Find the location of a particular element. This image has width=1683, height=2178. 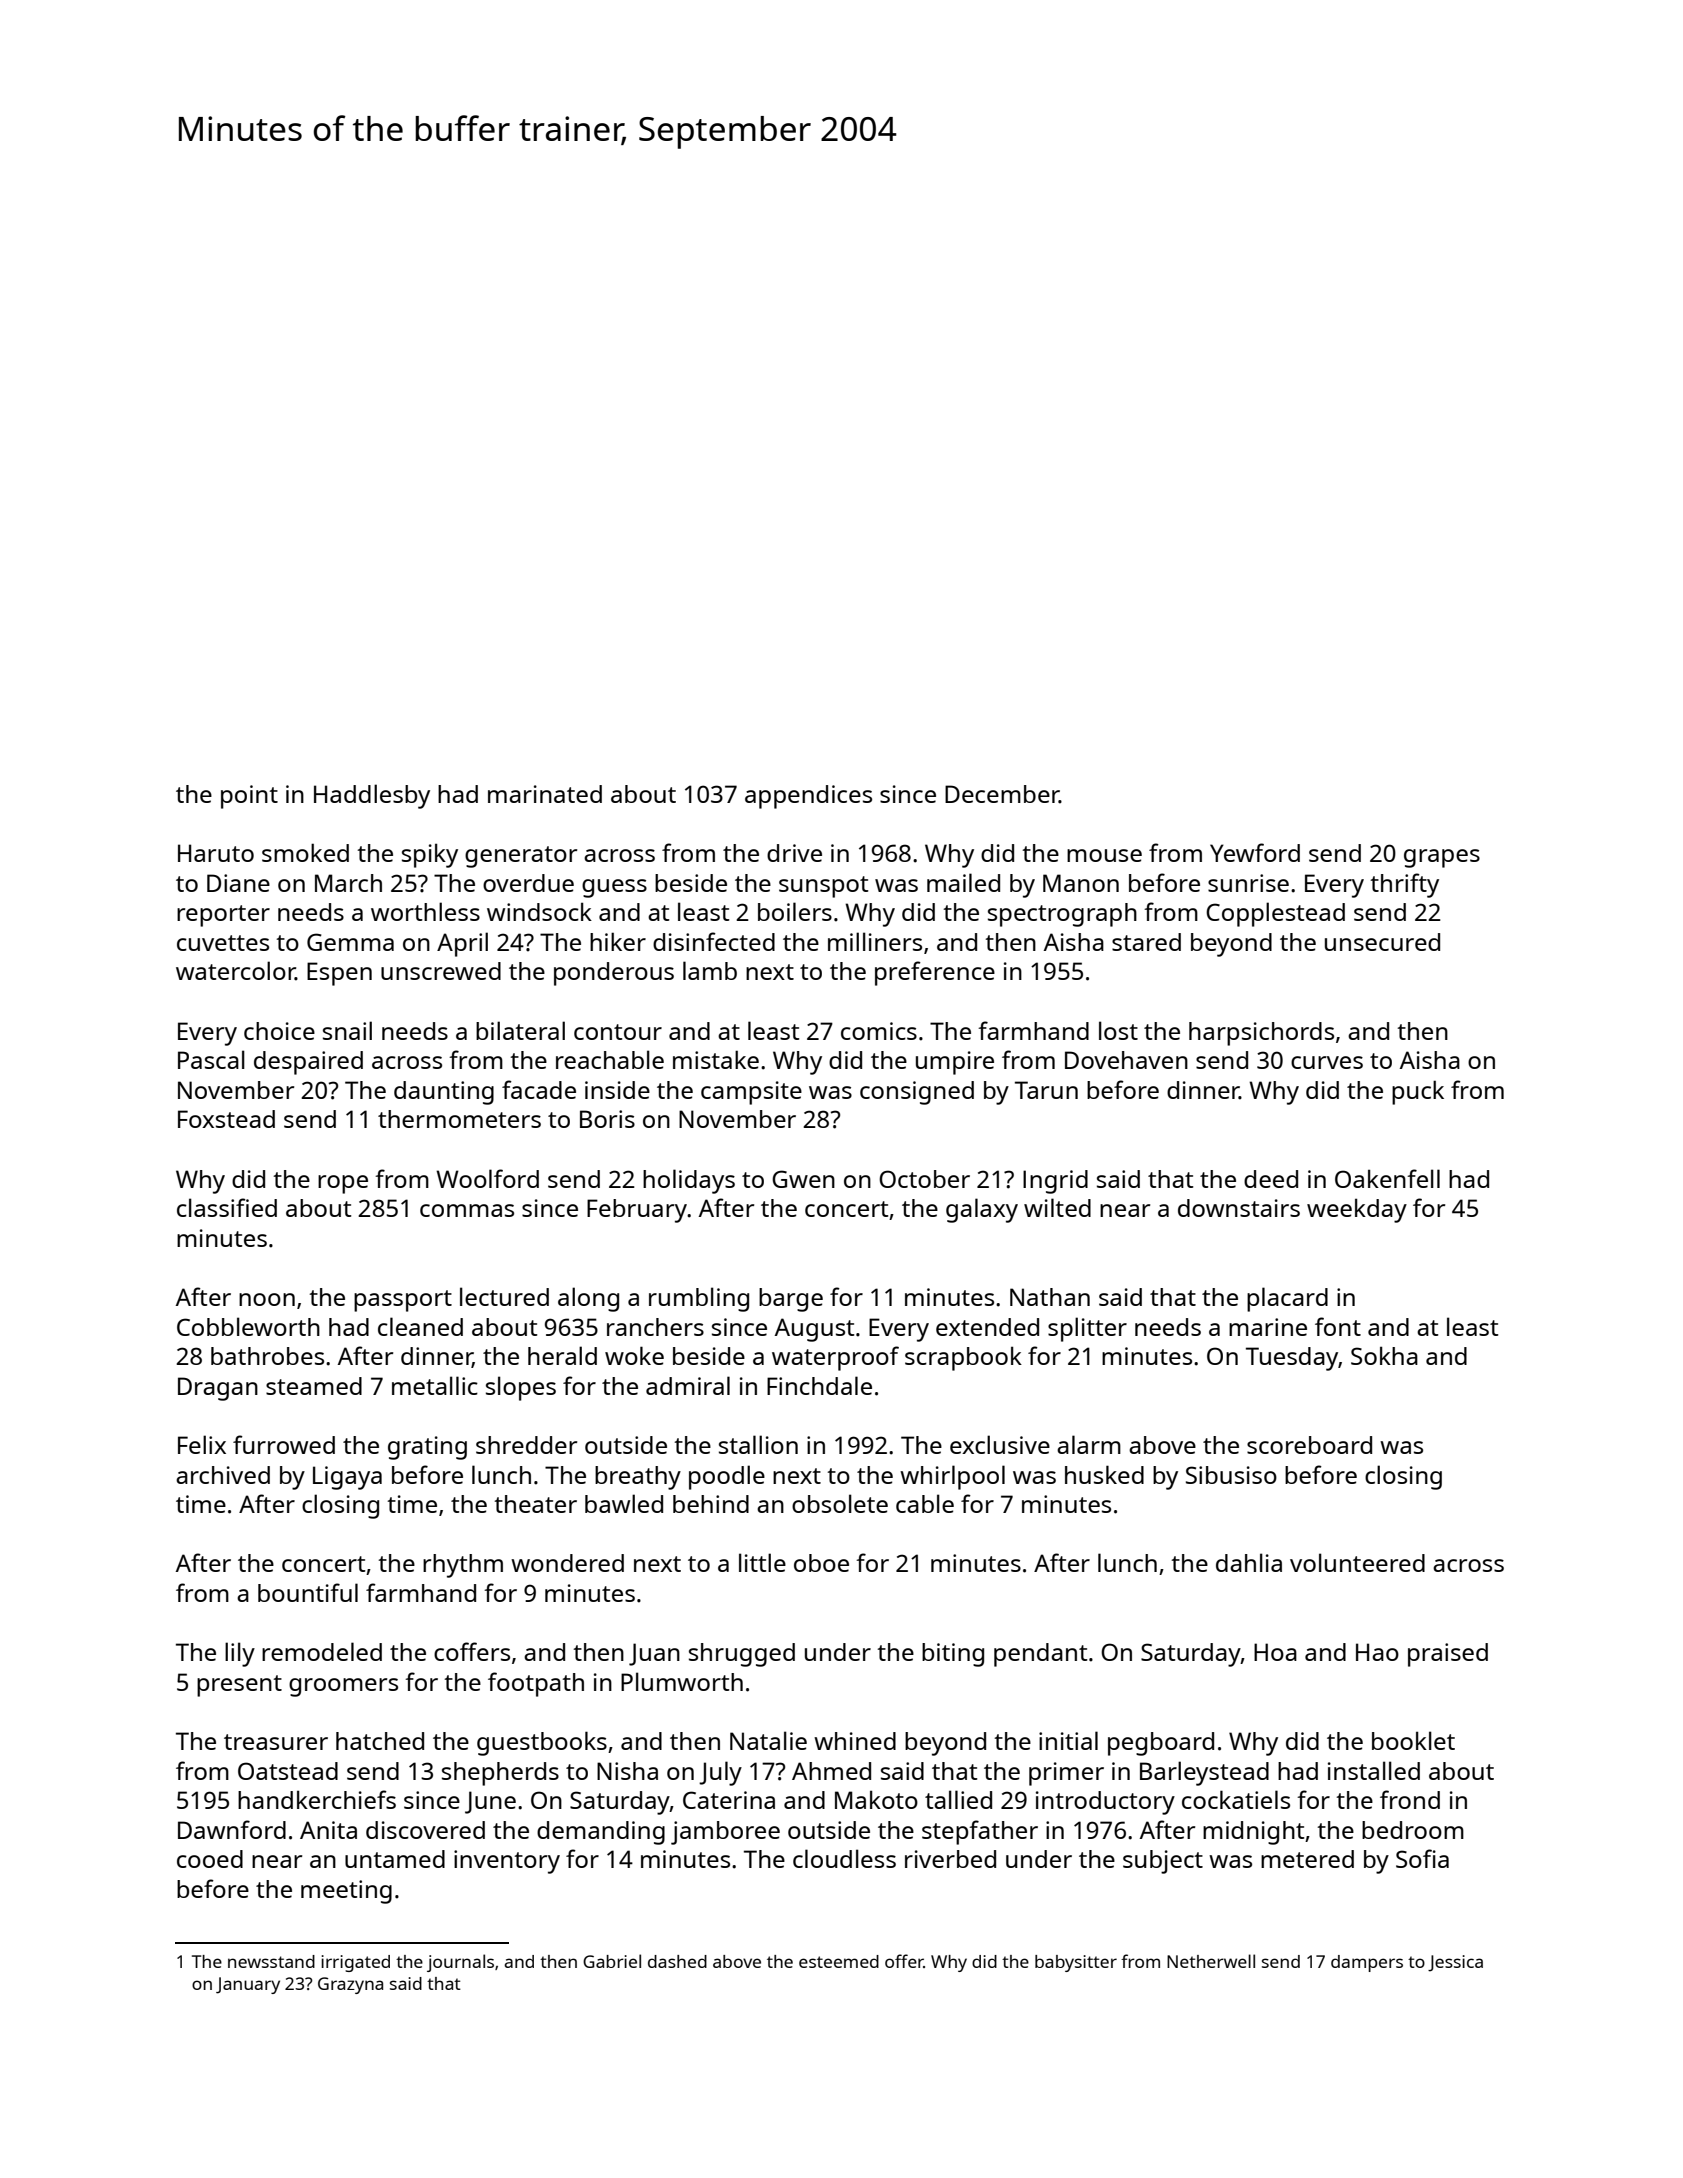

curves is located at coordinates (1327, 1062).
